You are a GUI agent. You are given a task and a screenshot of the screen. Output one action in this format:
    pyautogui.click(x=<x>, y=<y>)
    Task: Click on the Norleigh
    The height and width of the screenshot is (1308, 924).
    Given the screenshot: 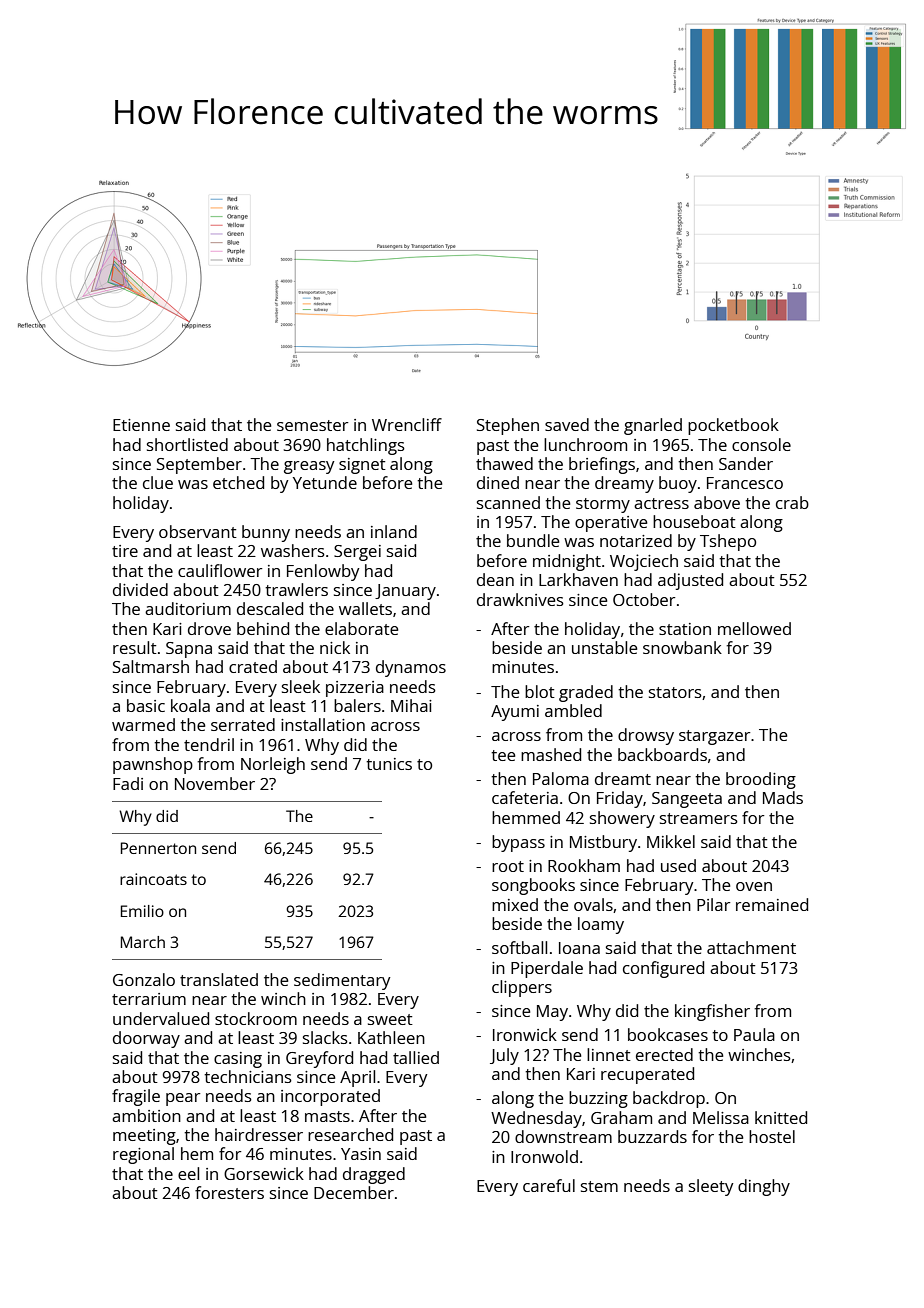 What is the action you would take?
    pyautogui.click(x=273, y=765)
